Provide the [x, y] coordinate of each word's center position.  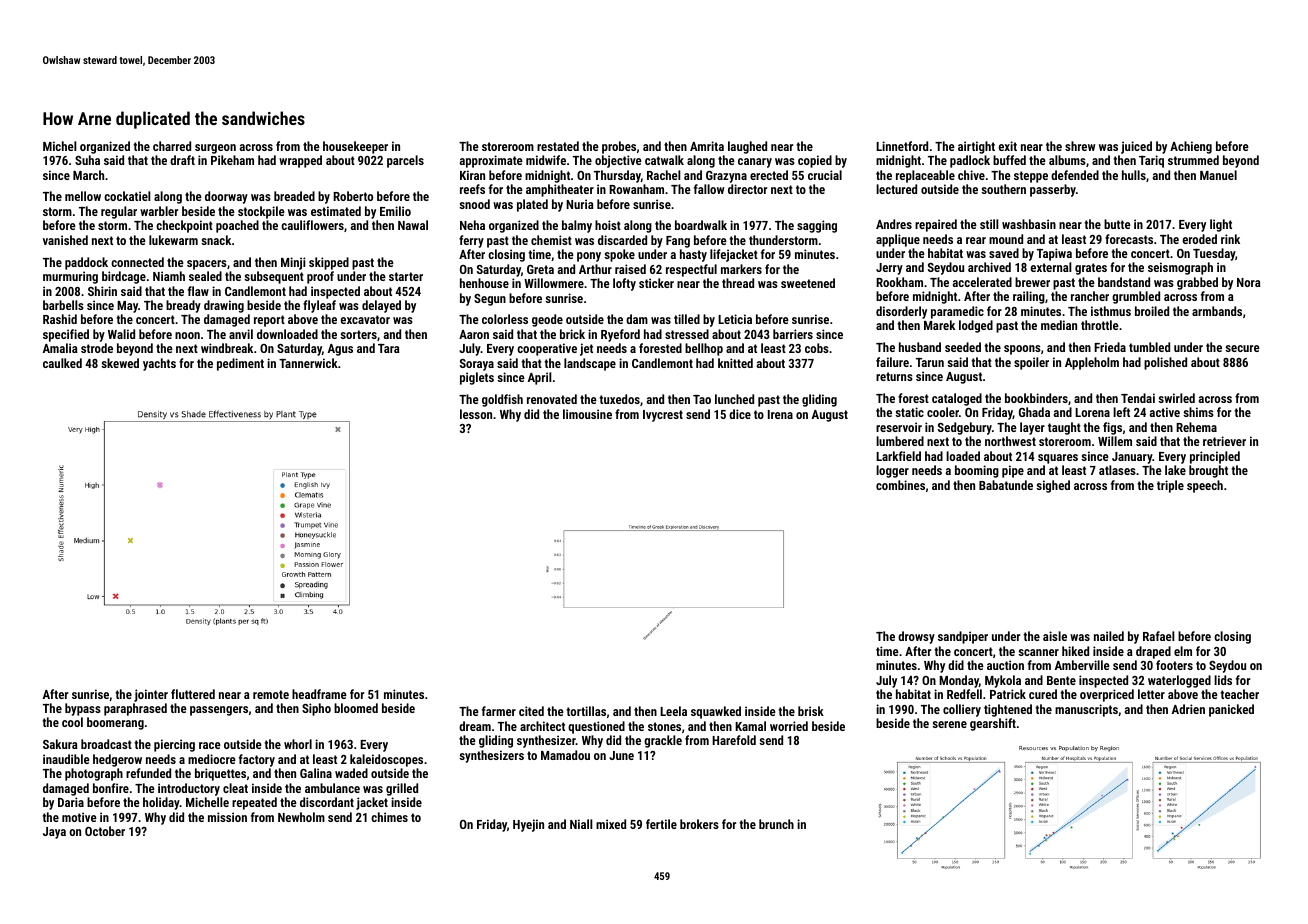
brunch [776, 824]
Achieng [1191, 147]
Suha [87, 160]
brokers [699, 824]
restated [558, 146]
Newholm [301, 817]
